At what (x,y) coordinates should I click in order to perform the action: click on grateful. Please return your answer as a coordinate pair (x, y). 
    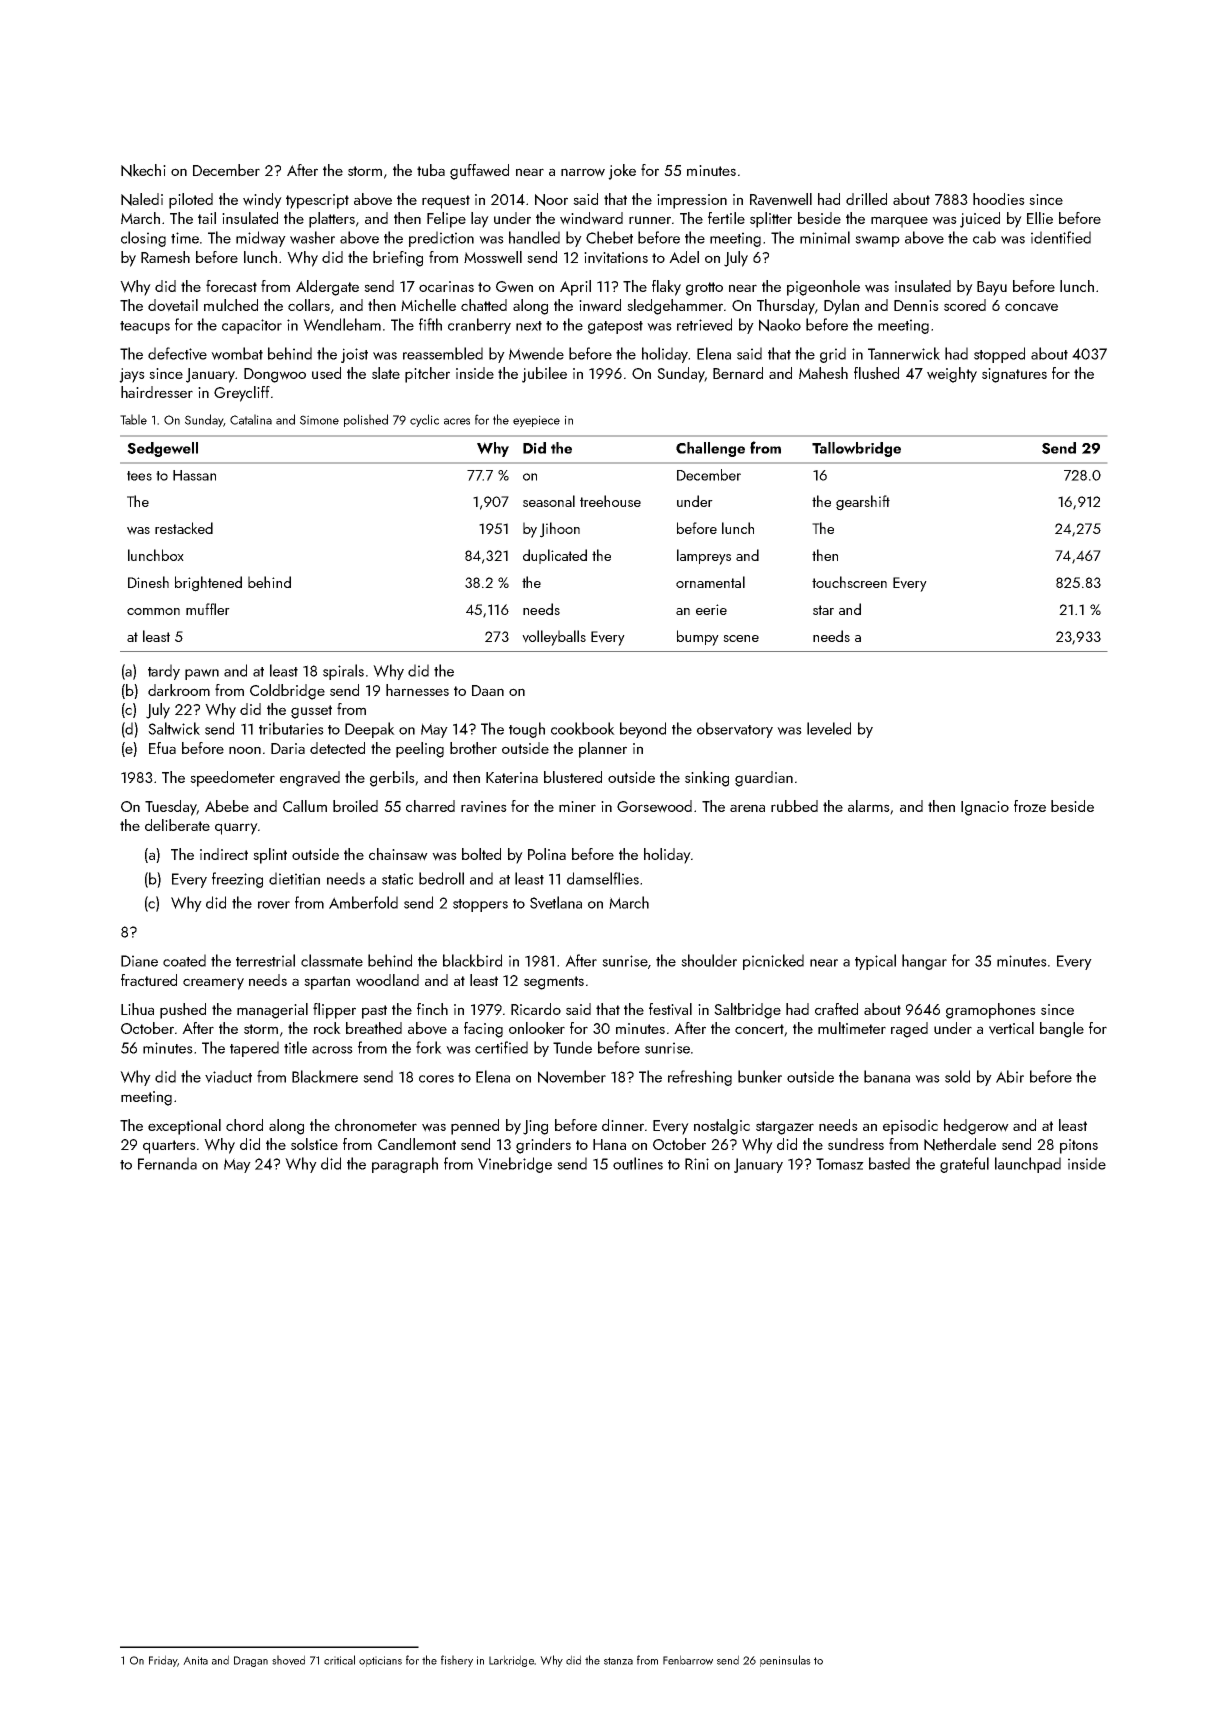
    Looking at the image, I should click on (964, 1165).
